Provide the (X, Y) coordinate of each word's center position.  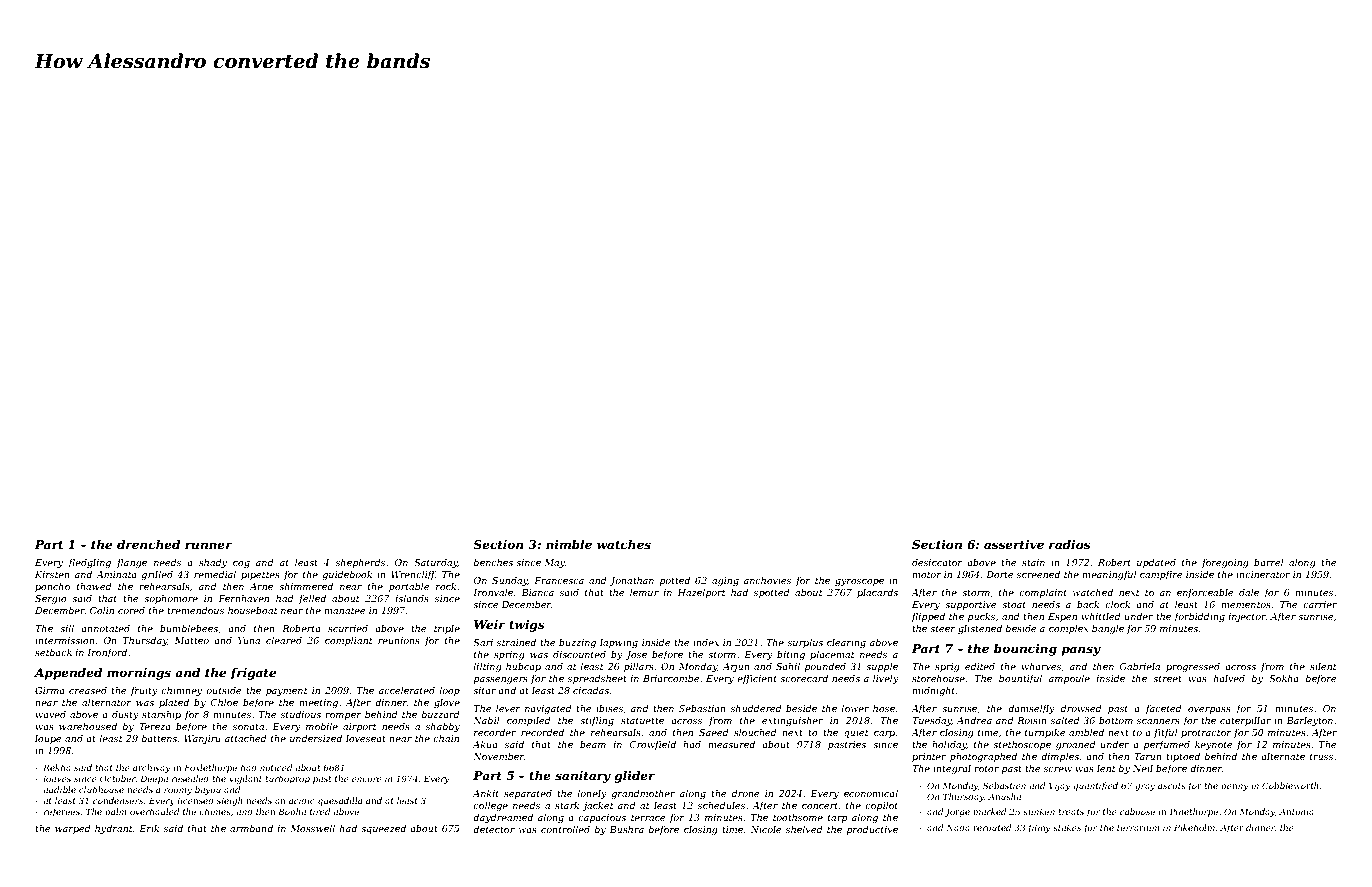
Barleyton (1310, 721)
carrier (1320, 604)
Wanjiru (202, 739)
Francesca (559, 580)
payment (287, 691)
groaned (1076, 745)
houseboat (253, 610)
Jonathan (632, 581)
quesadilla (340, 801)
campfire (1161, 575)
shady (213, 563)
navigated (548, 709)
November (498, 756)
